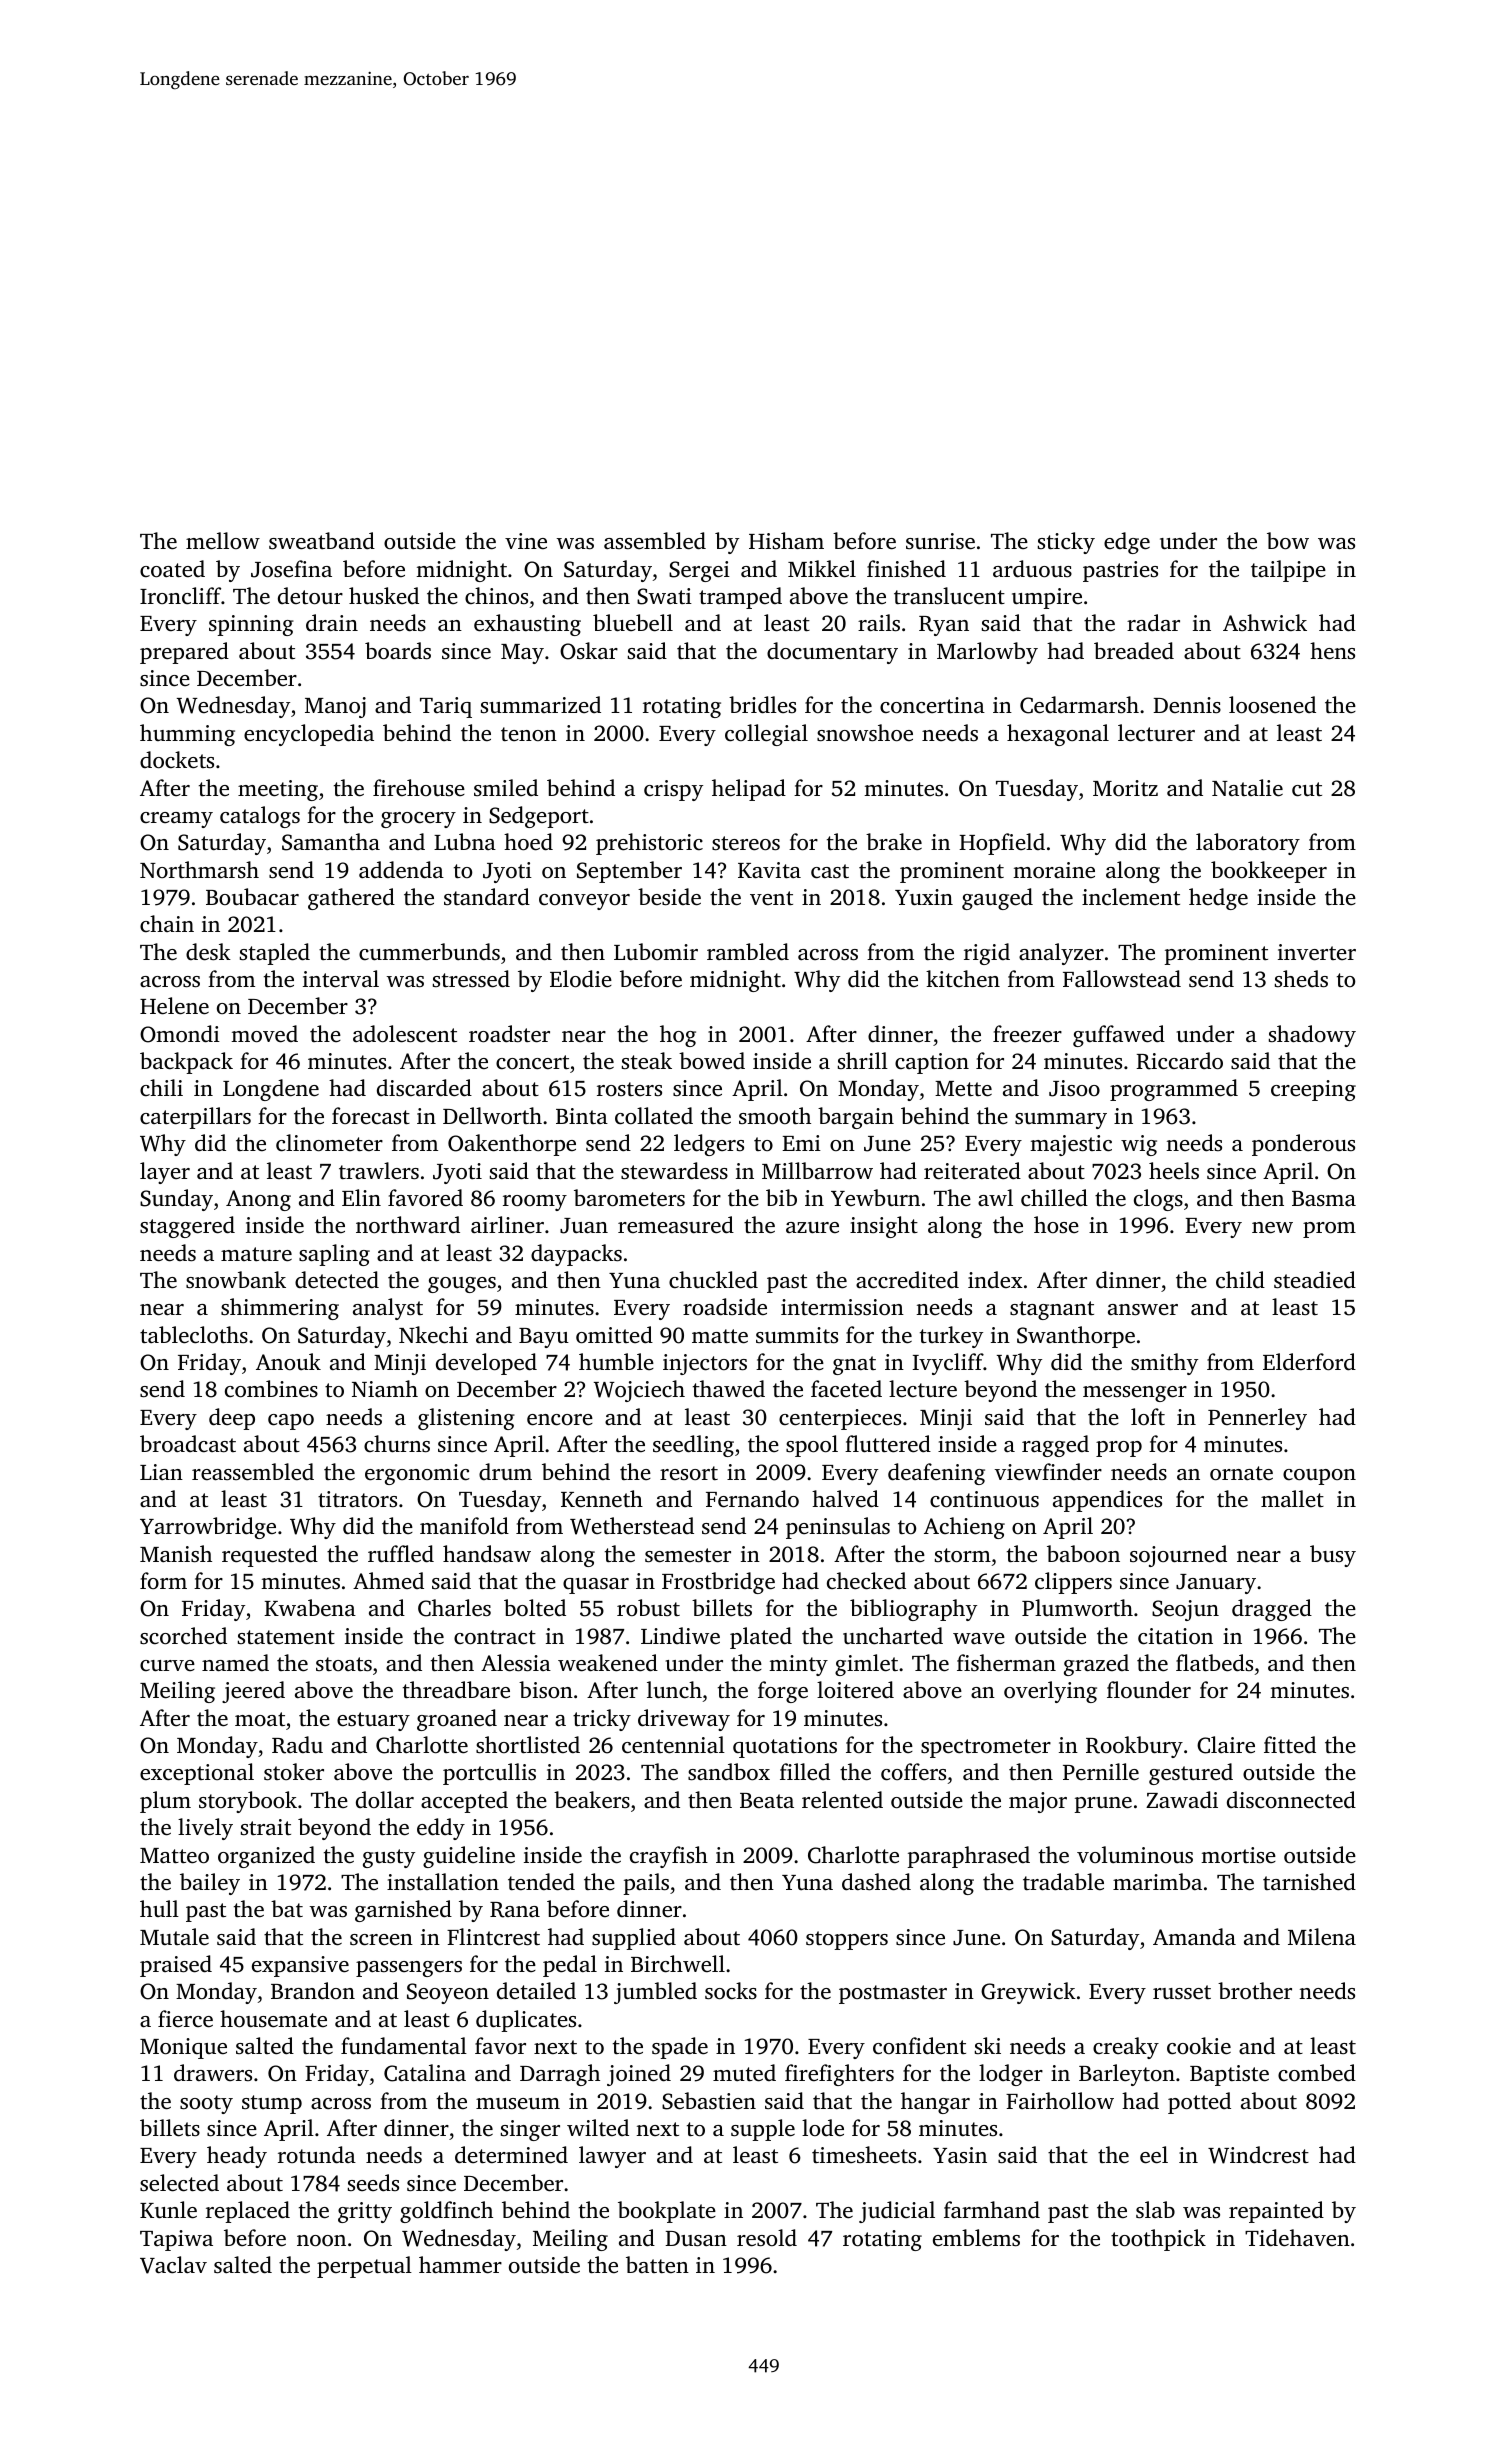  What do you see at coordinates (496, 595) in the page?
I see `chinos` at bounding box center [496, 595].
